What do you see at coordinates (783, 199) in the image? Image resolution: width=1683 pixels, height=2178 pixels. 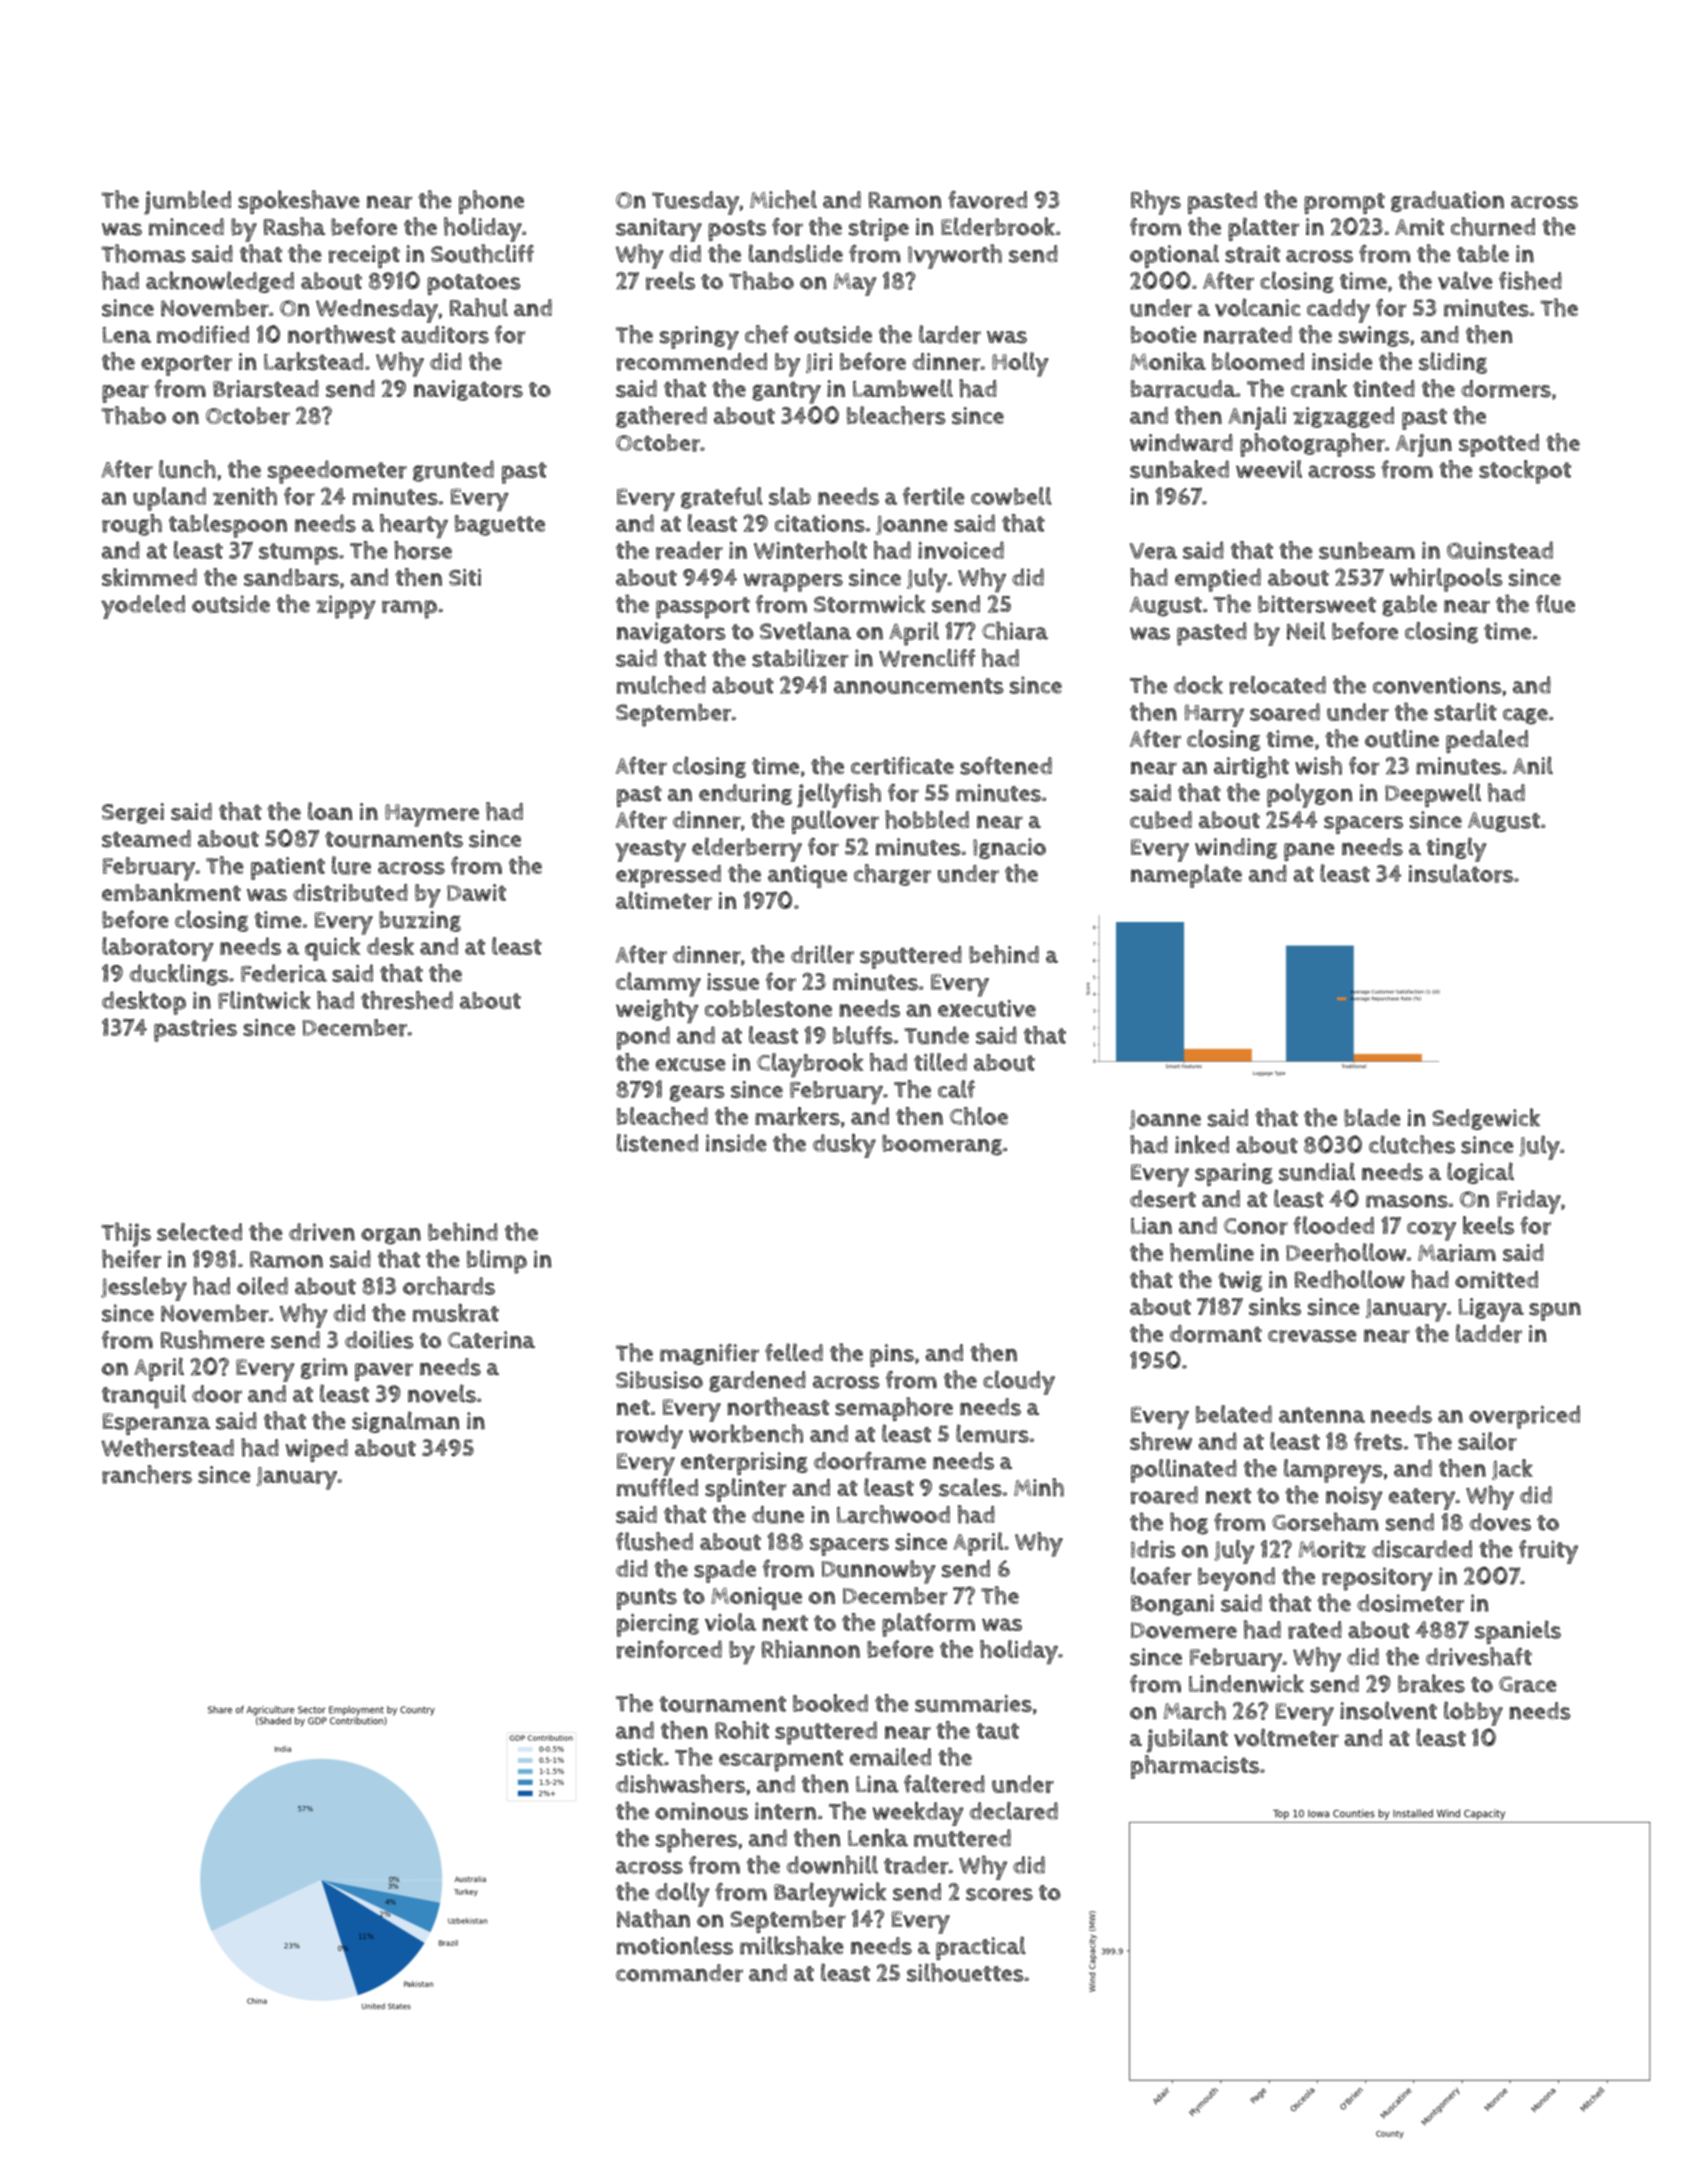 I see `Michel` at bounding box center [783, 199].
